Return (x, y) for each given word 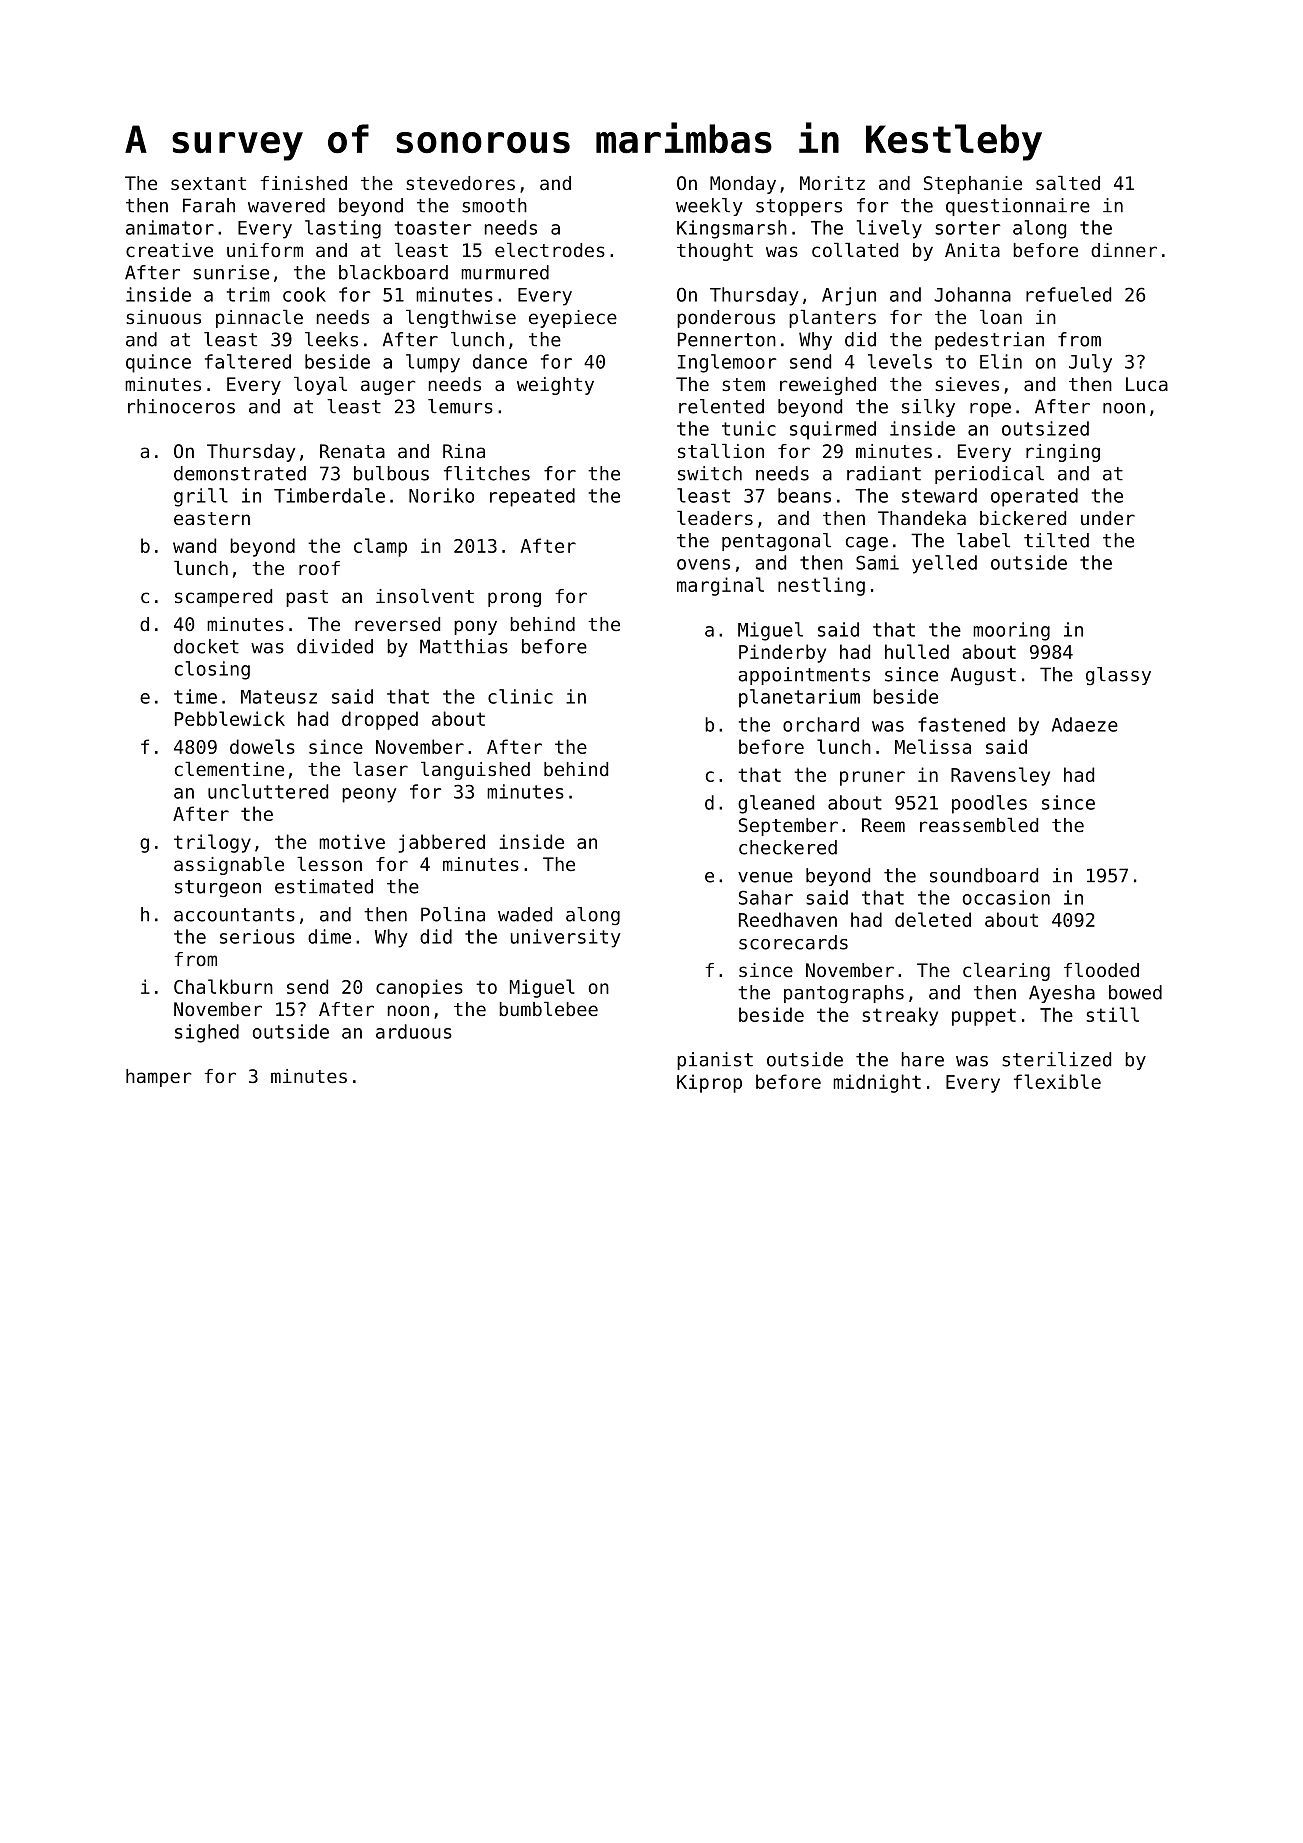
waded (525, 914)
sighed (207, 1033)
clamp (380, 547)
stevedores (460, 183)
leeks (331, 339)
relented (721, 406)
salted (1068, 183)
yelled (944, 564)
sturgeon (218, 888)
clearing (1006, 972)
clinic (520, 696)
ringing (1063, 453)
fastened (961, 724)
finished (304, 183)
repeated (532, 497)
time (195, 696)
